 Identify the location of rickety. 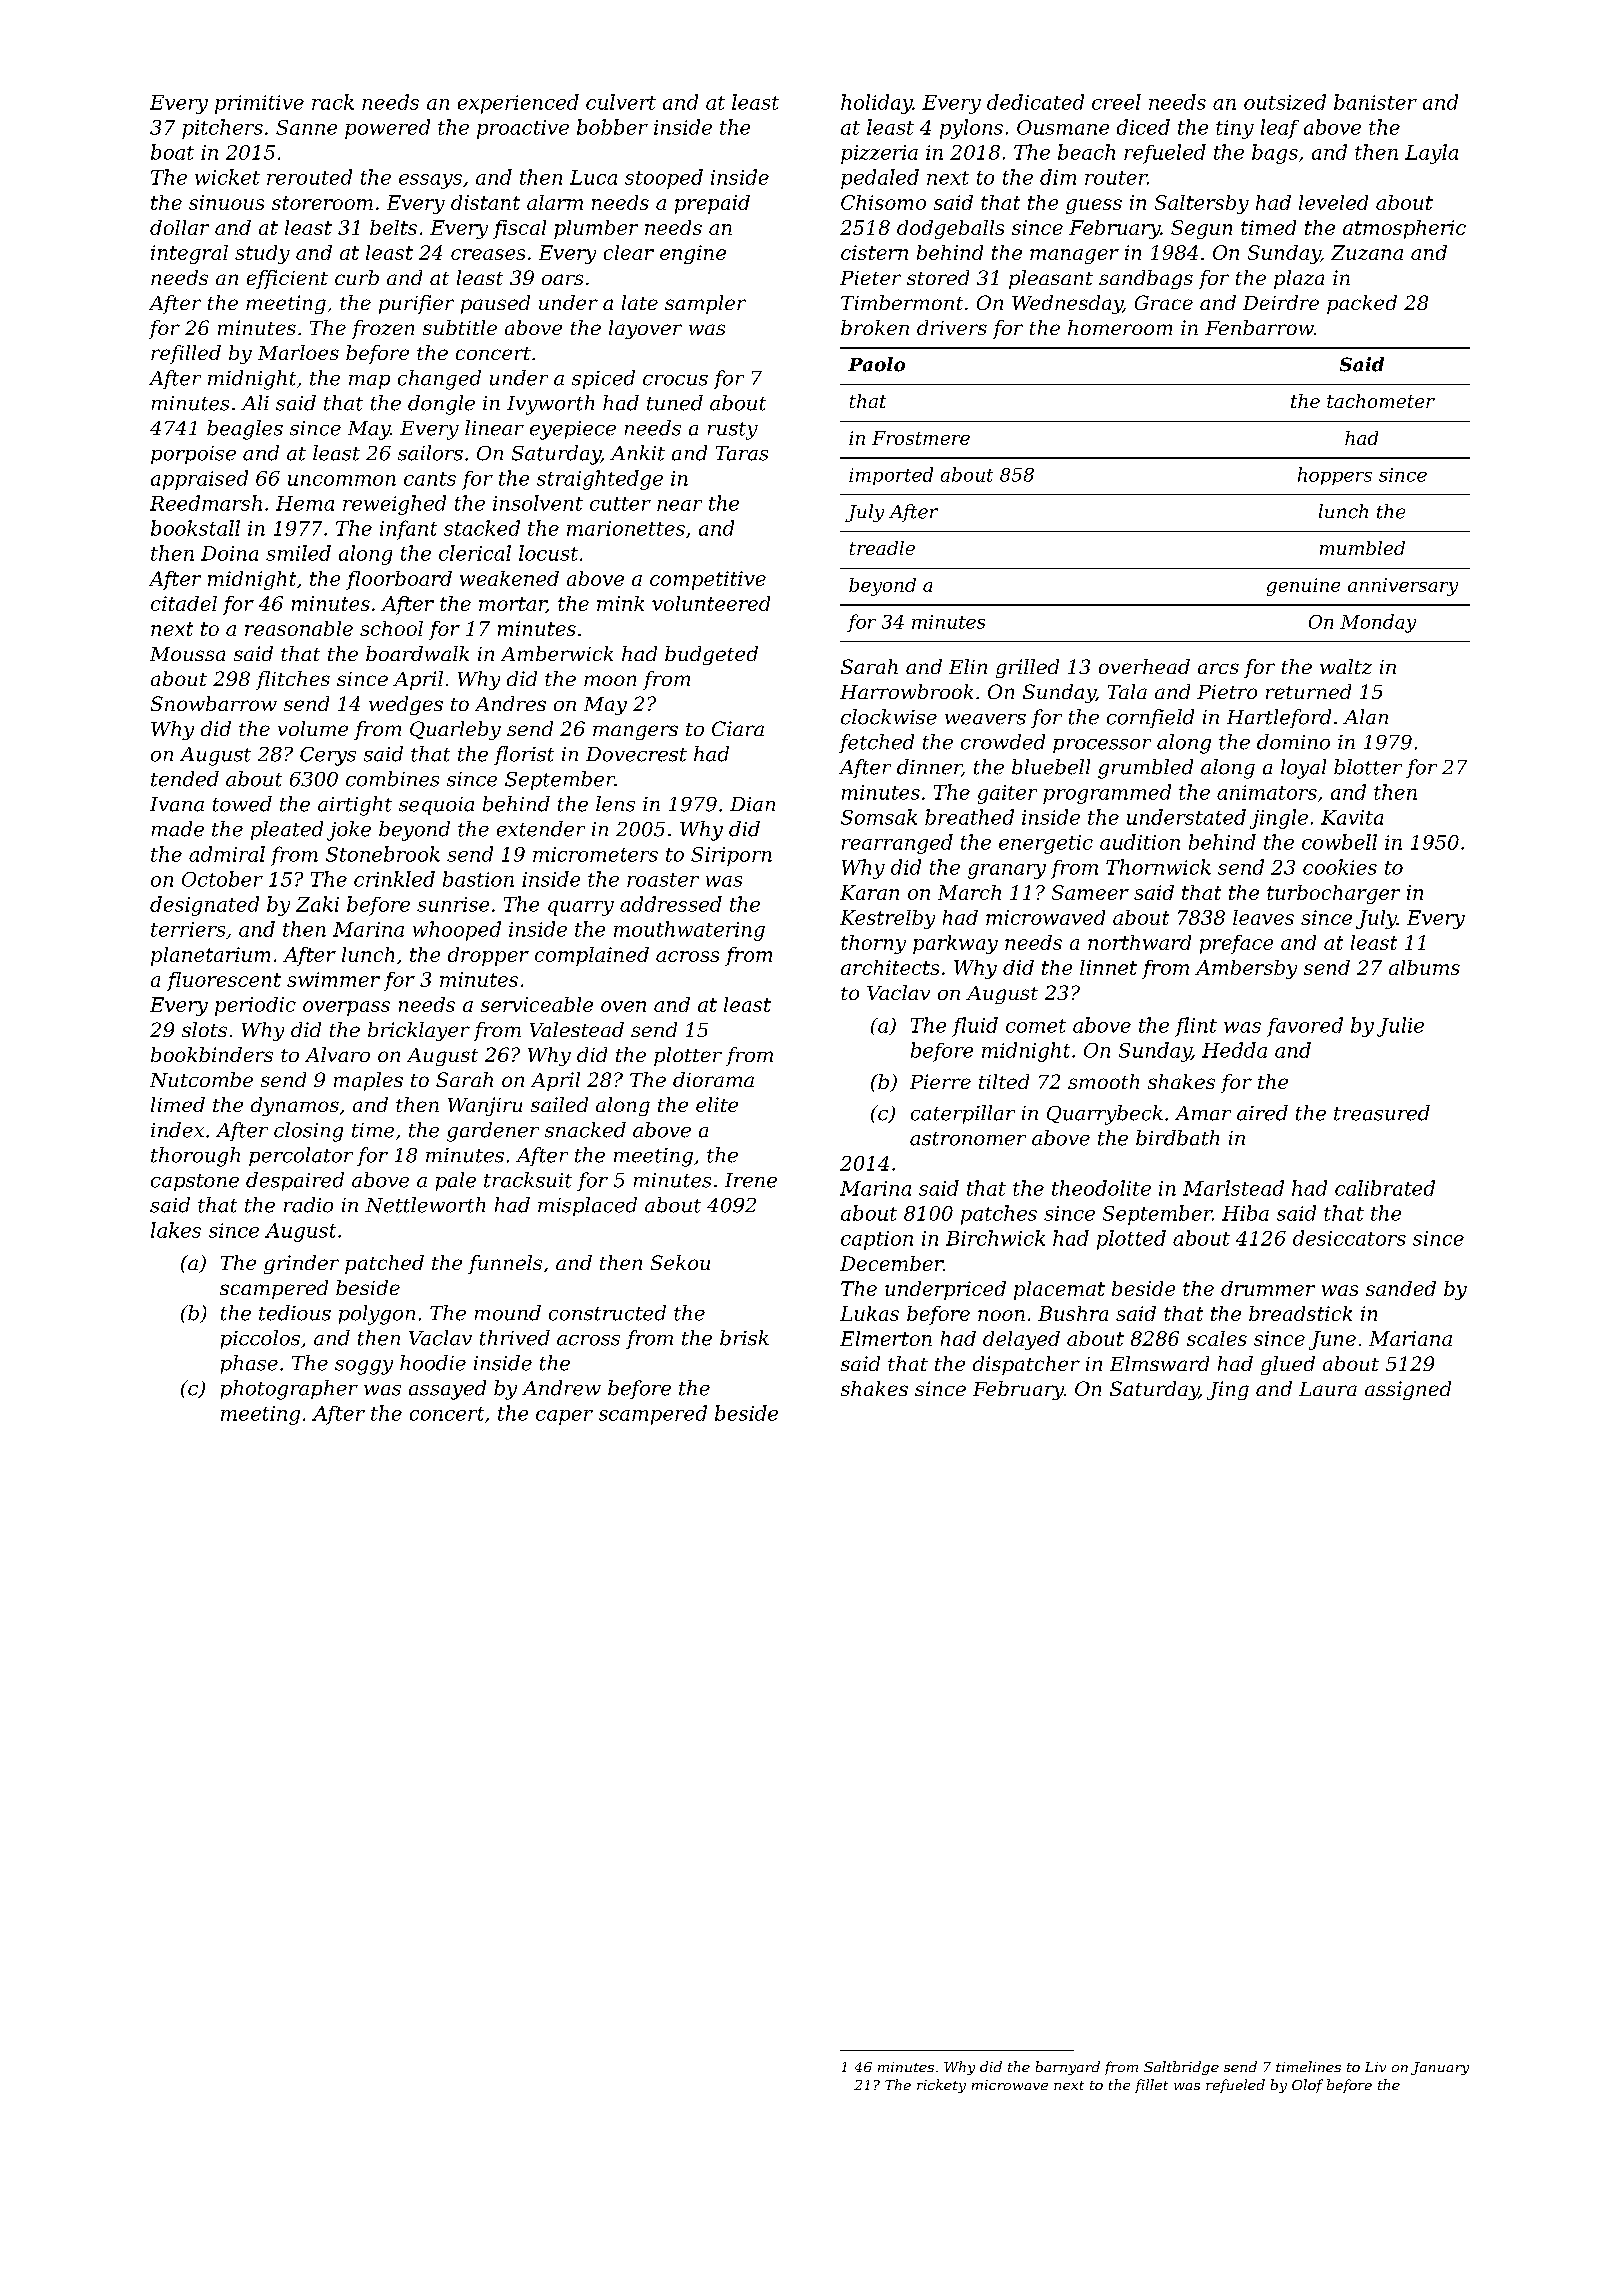
(941, 2086).
